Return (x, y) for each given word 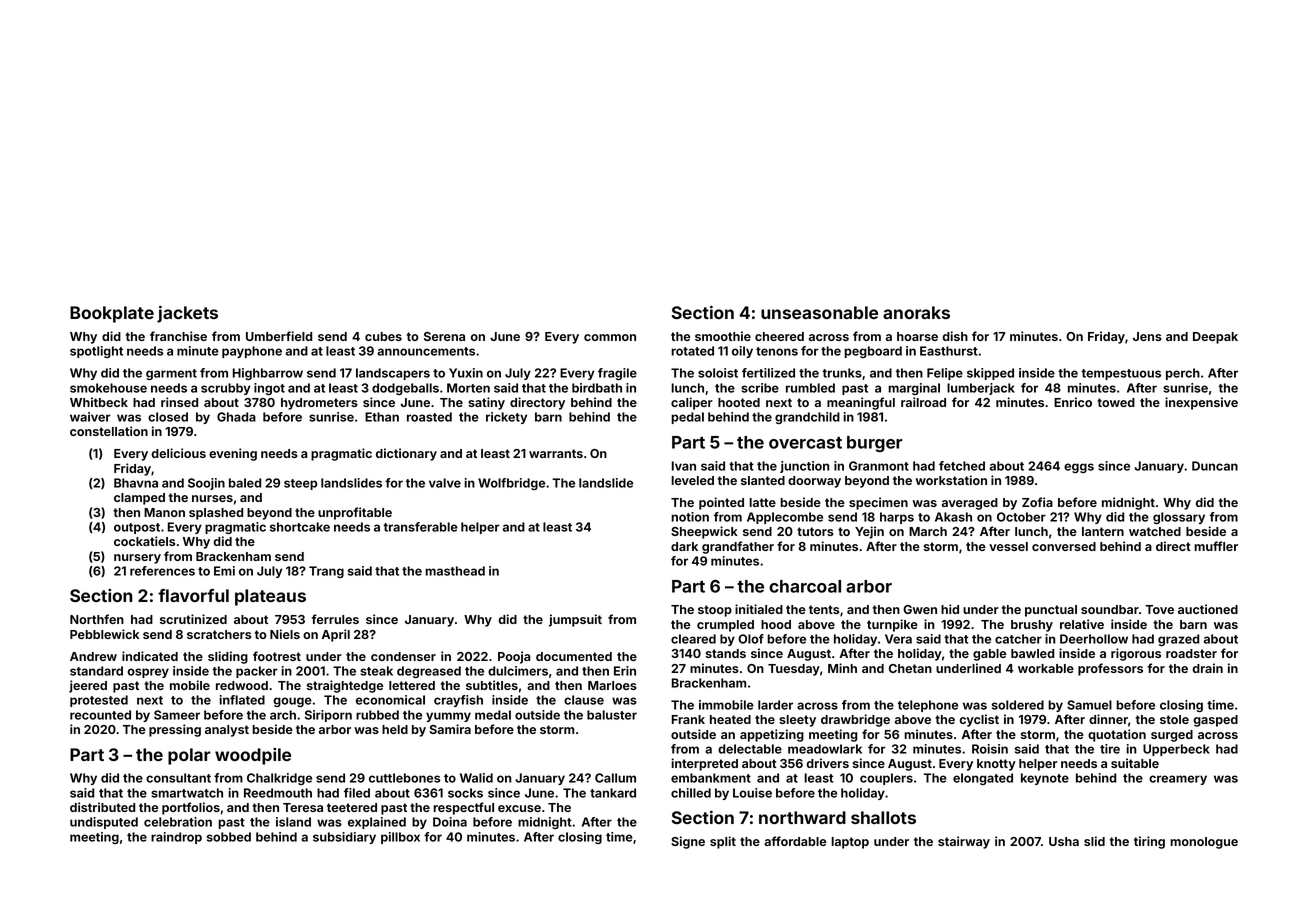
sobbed (229, 837)
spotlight (96, 352)
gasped (1215, 721)
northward (802, 817)
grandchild (807, 418)
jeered (88, 686)
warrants (556, 453)
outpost (137, 528)
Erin (625, 671)
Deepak (1215, 338)
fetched (962, 466)
